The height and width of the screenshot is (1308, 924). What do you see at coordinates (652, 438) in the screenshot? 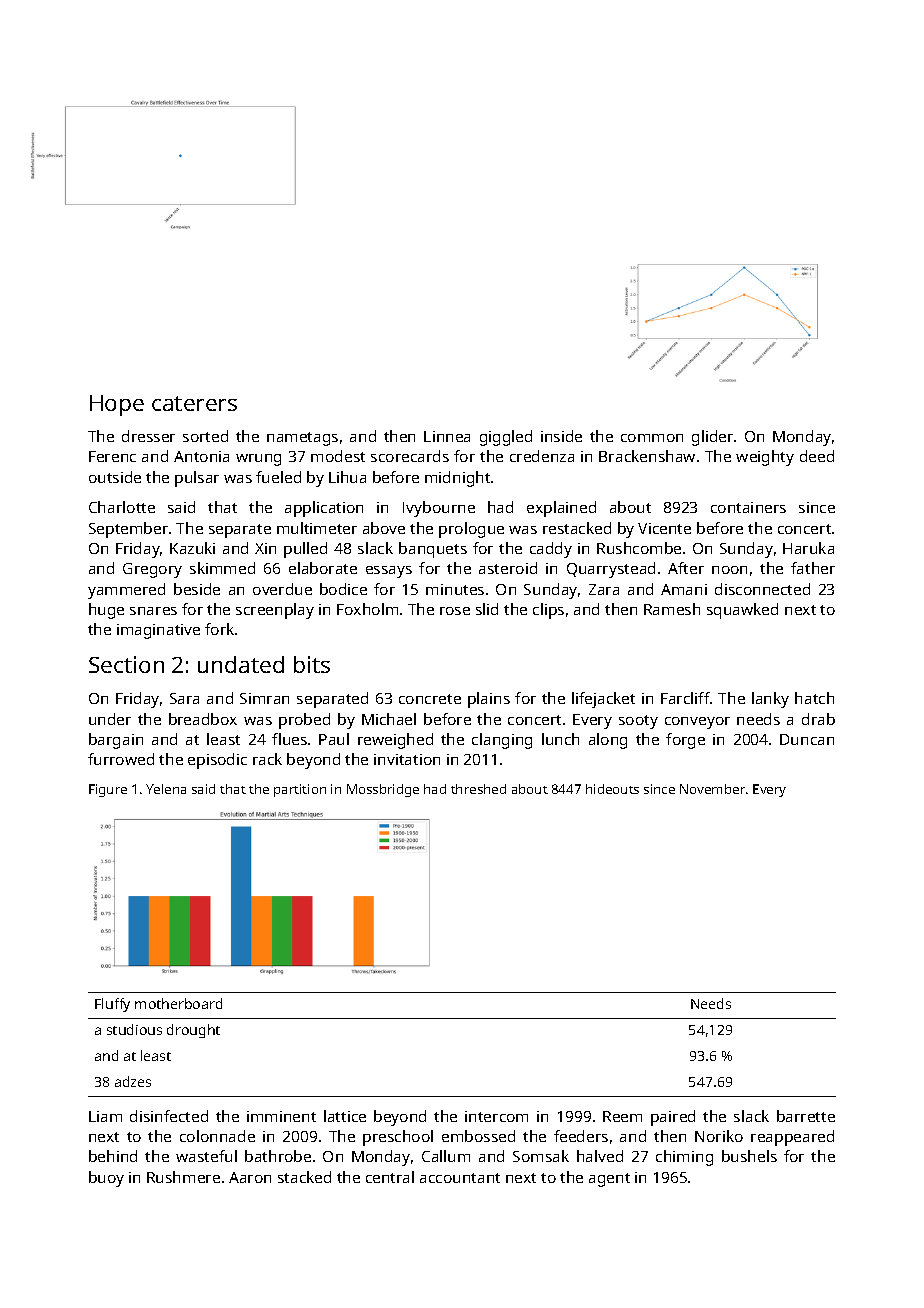
I see `common` at bounding box center [652, 438].
